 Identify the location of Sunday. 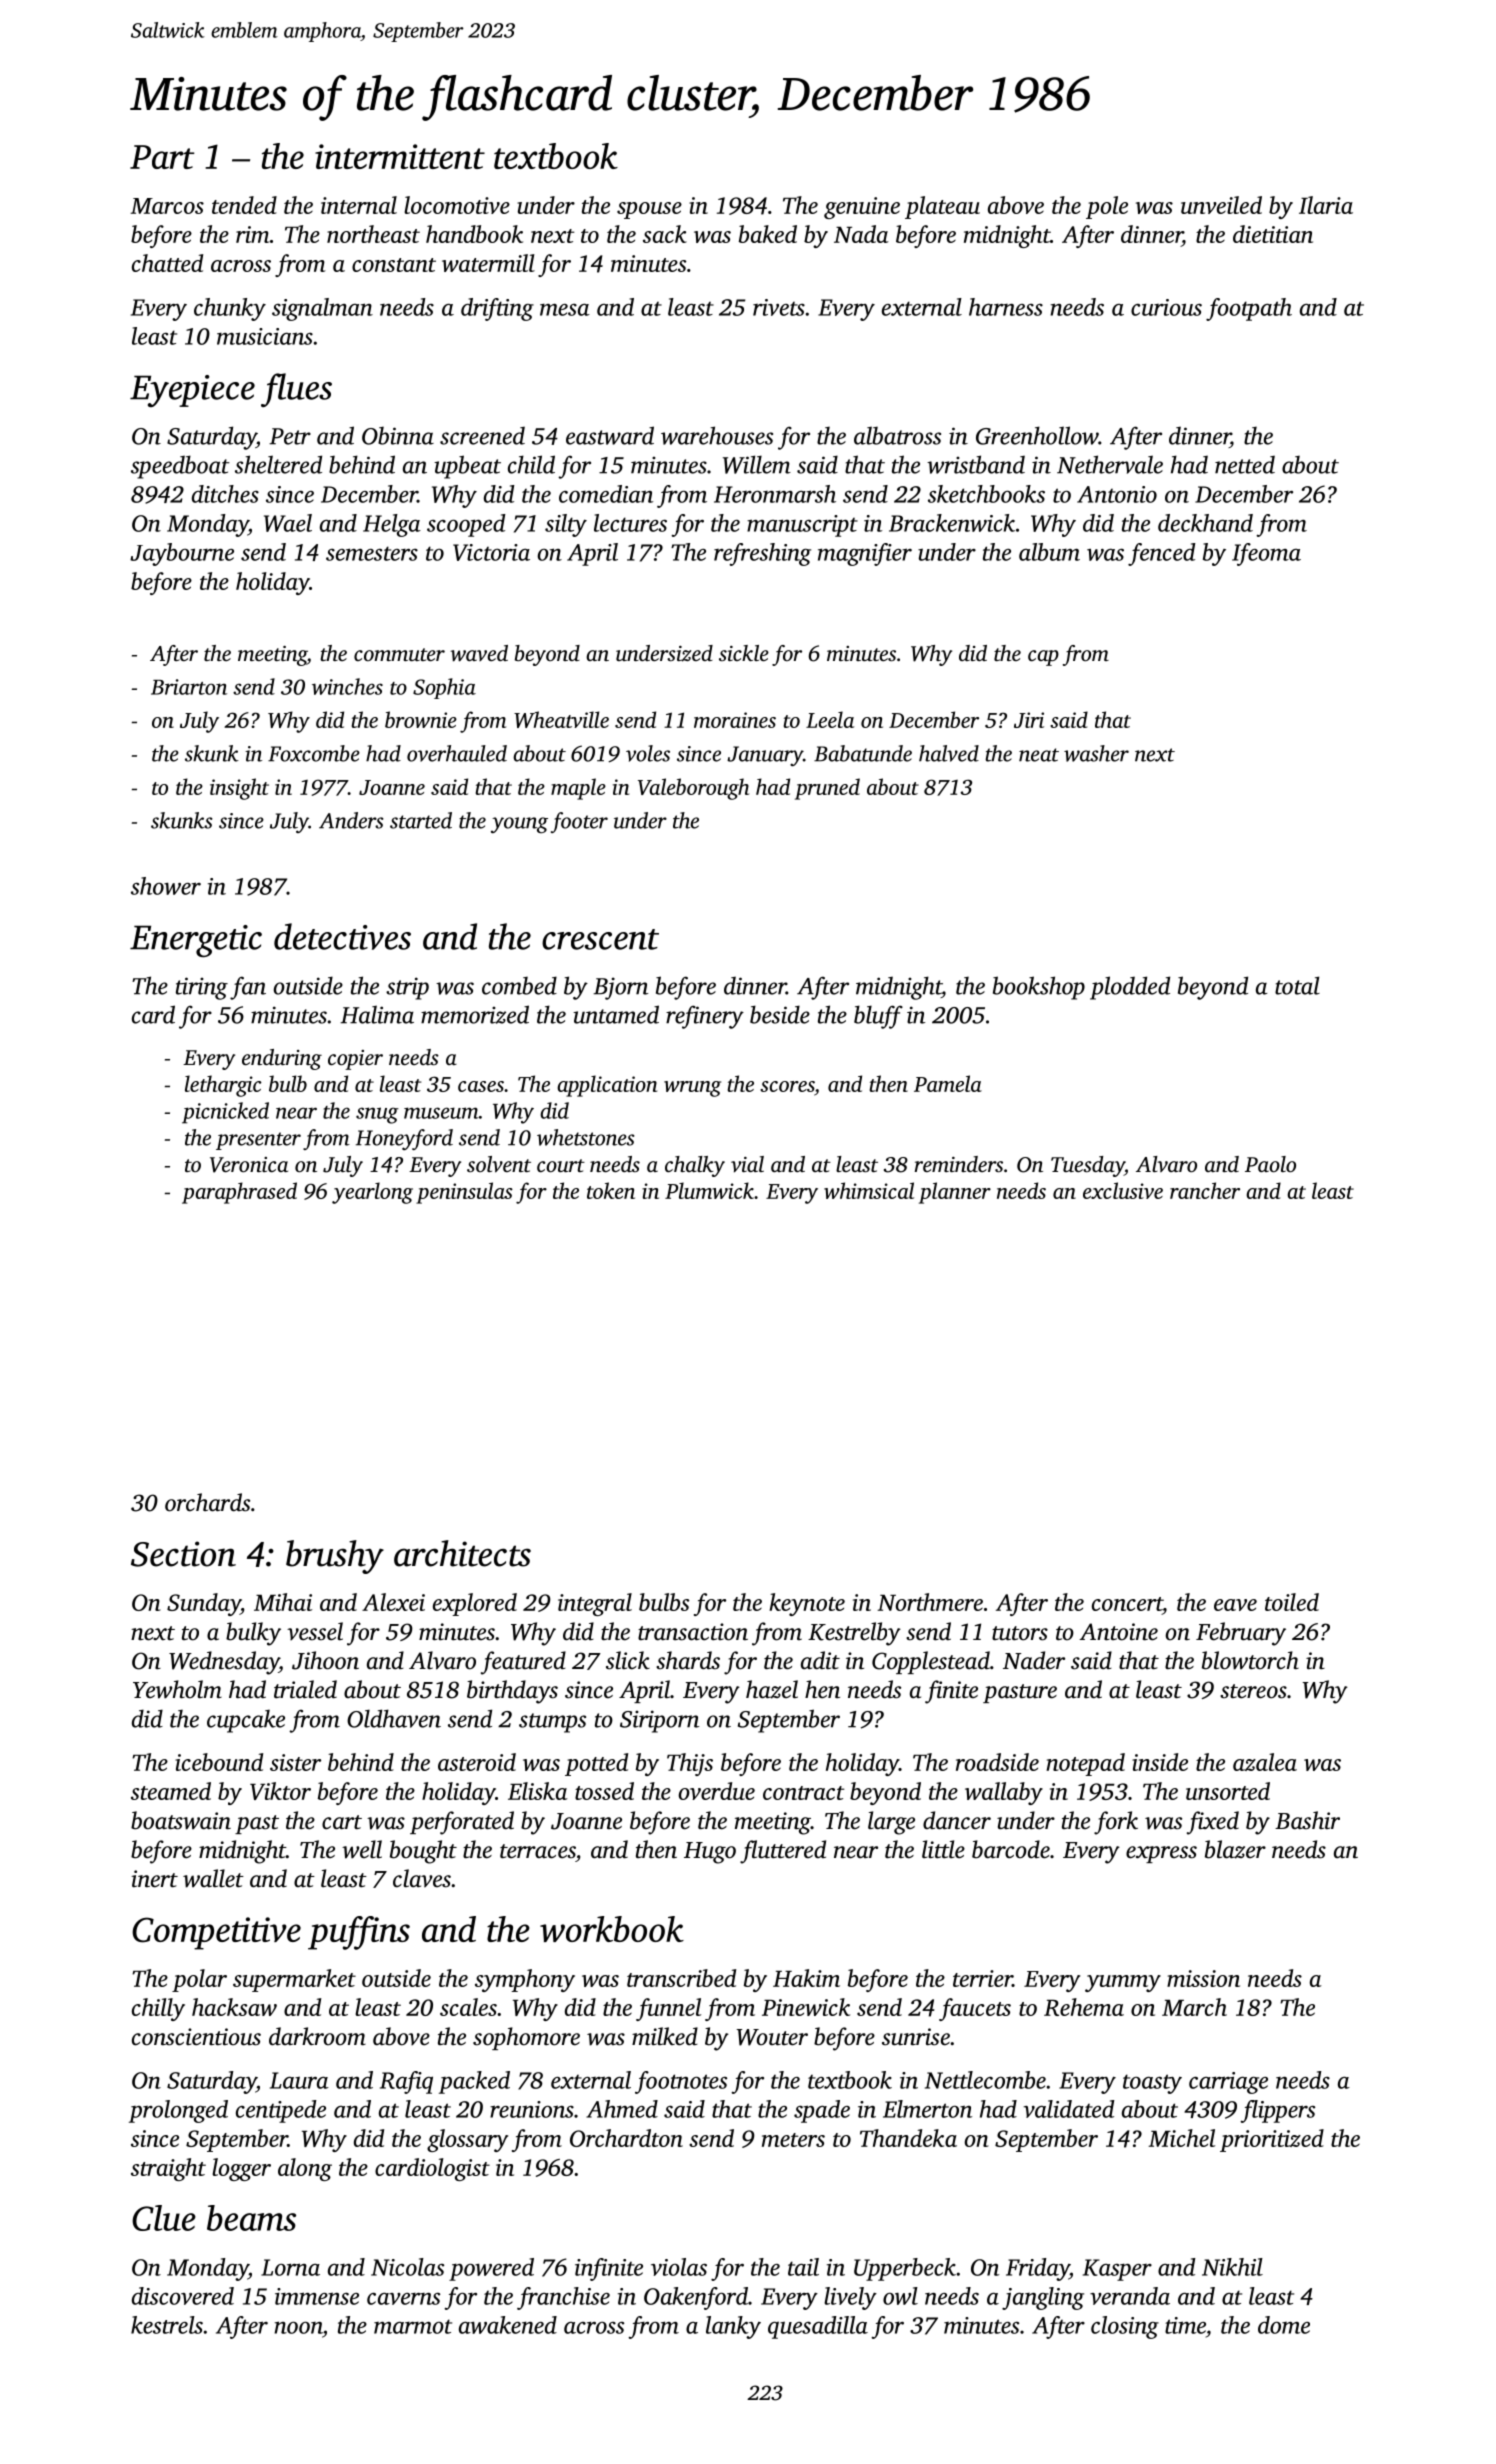
(204, 1604).
